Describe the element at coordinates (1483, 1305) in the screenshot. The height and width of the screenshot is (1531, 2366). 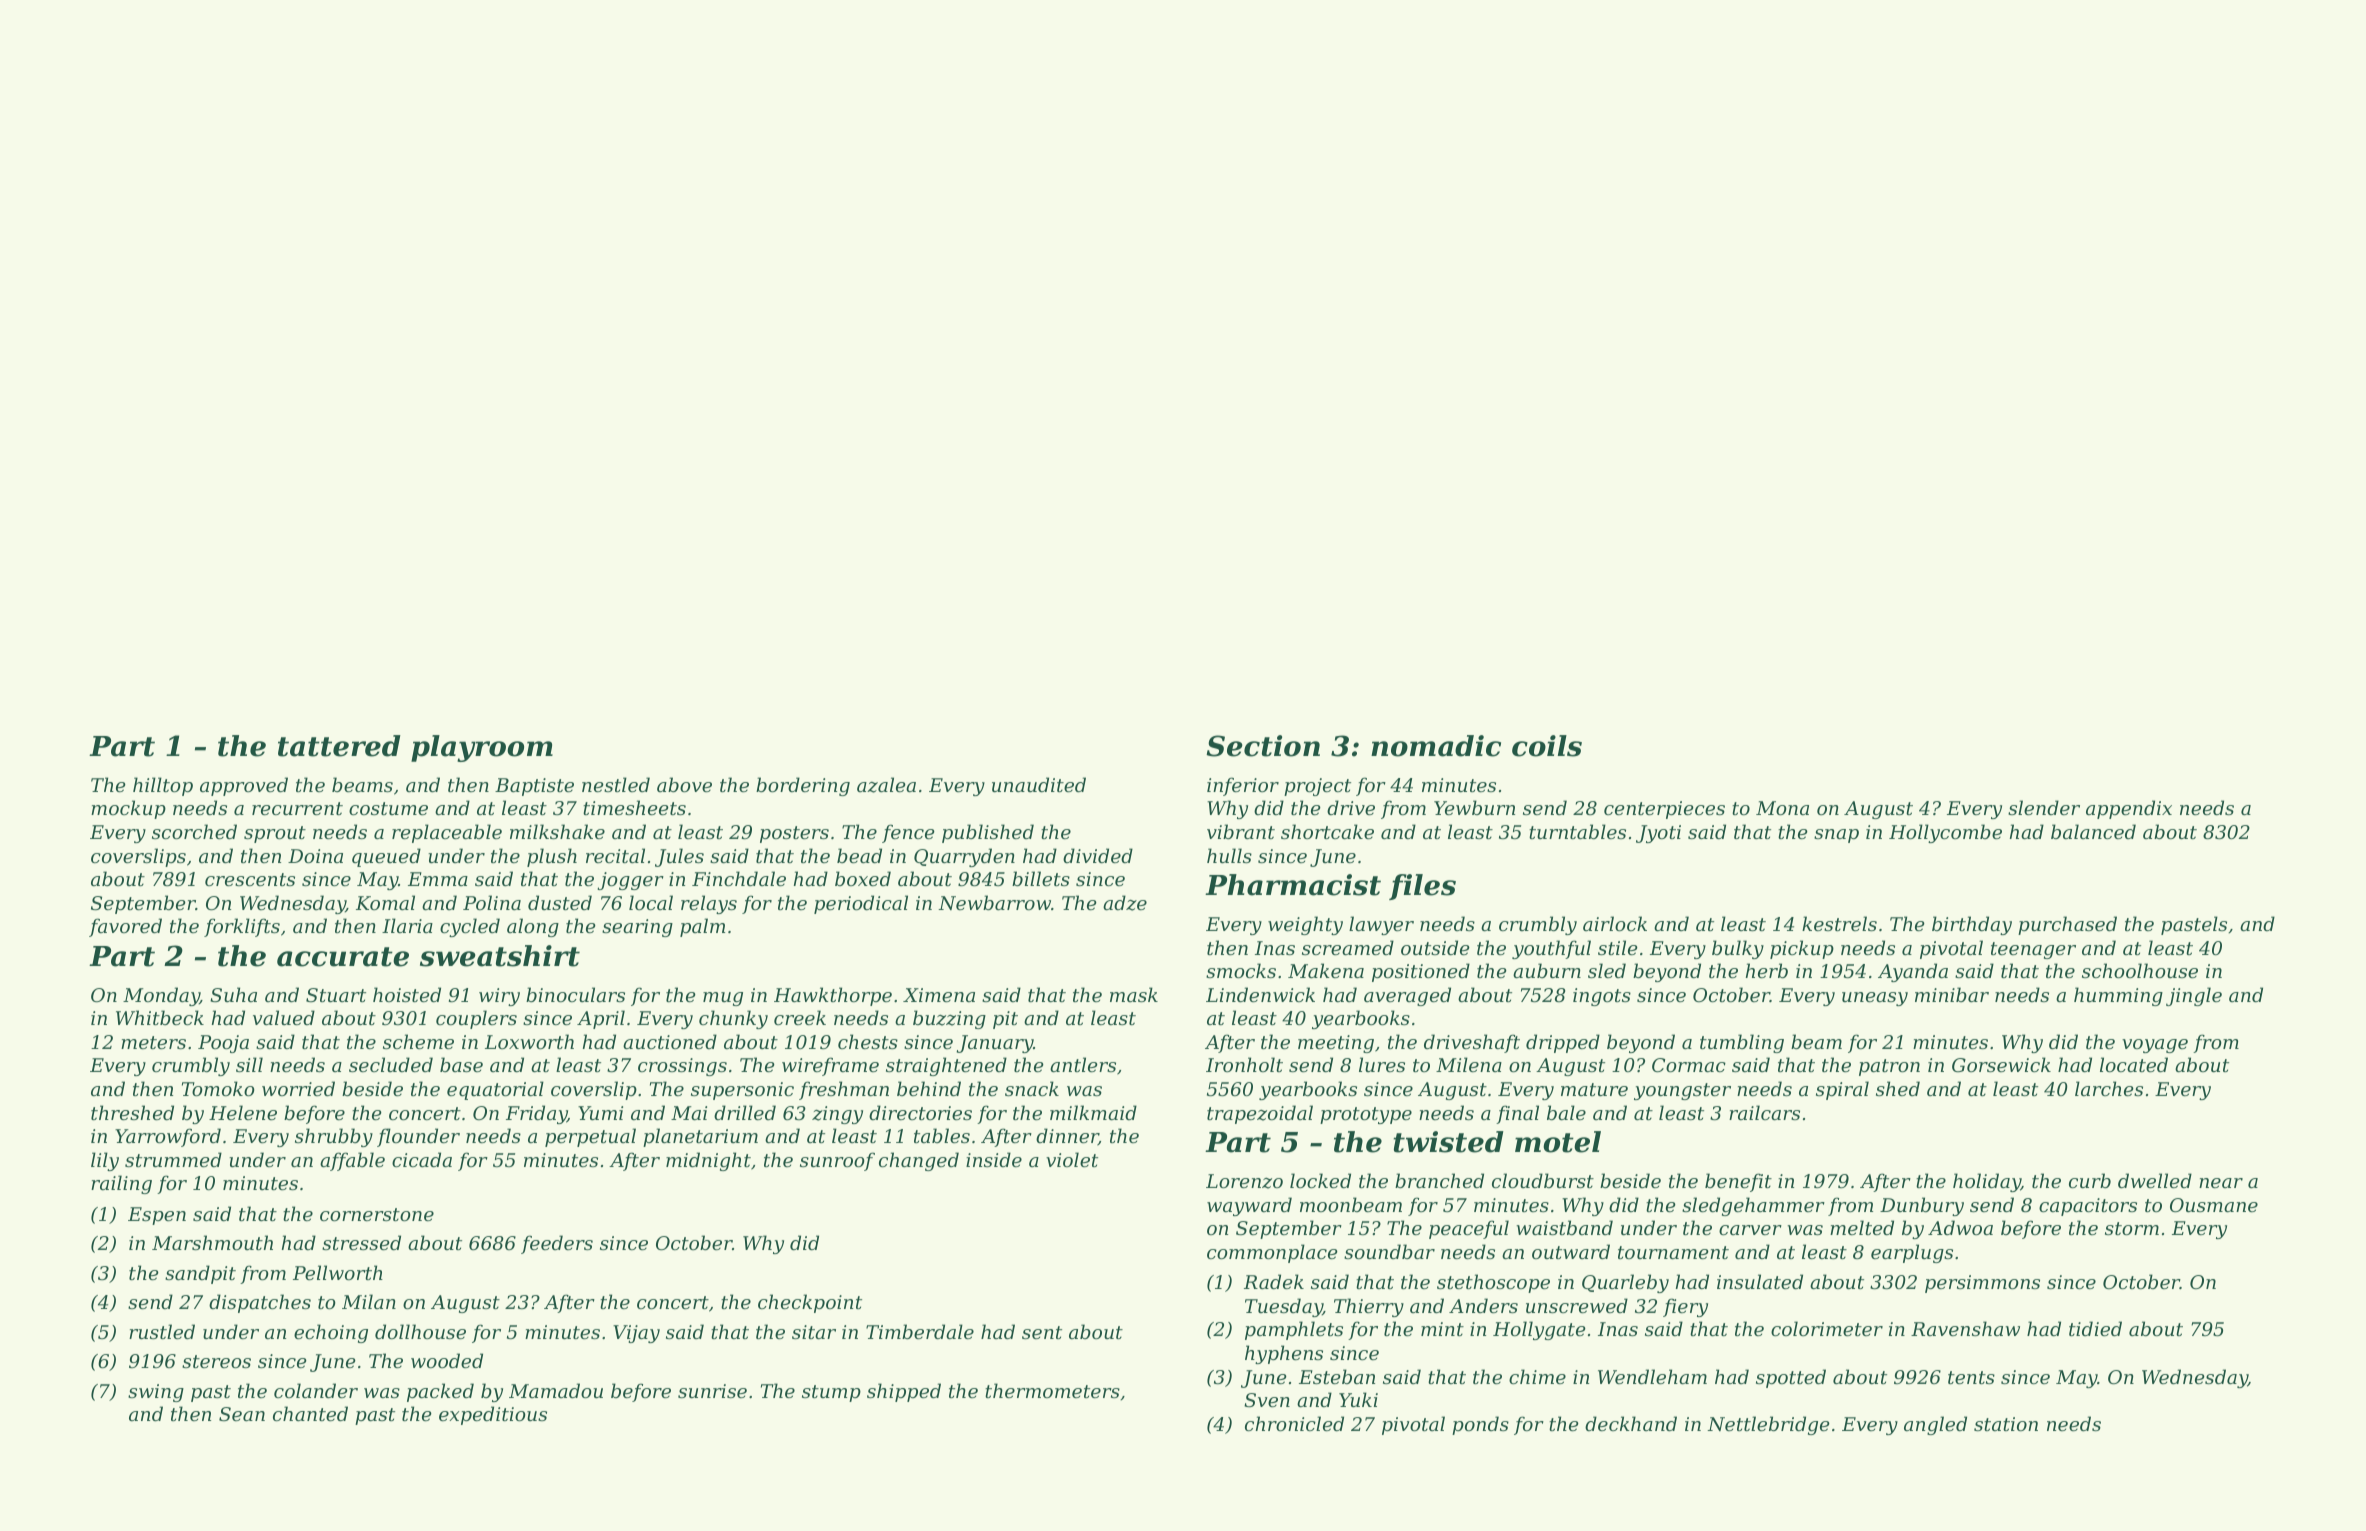
I see `Anders` at that location.
